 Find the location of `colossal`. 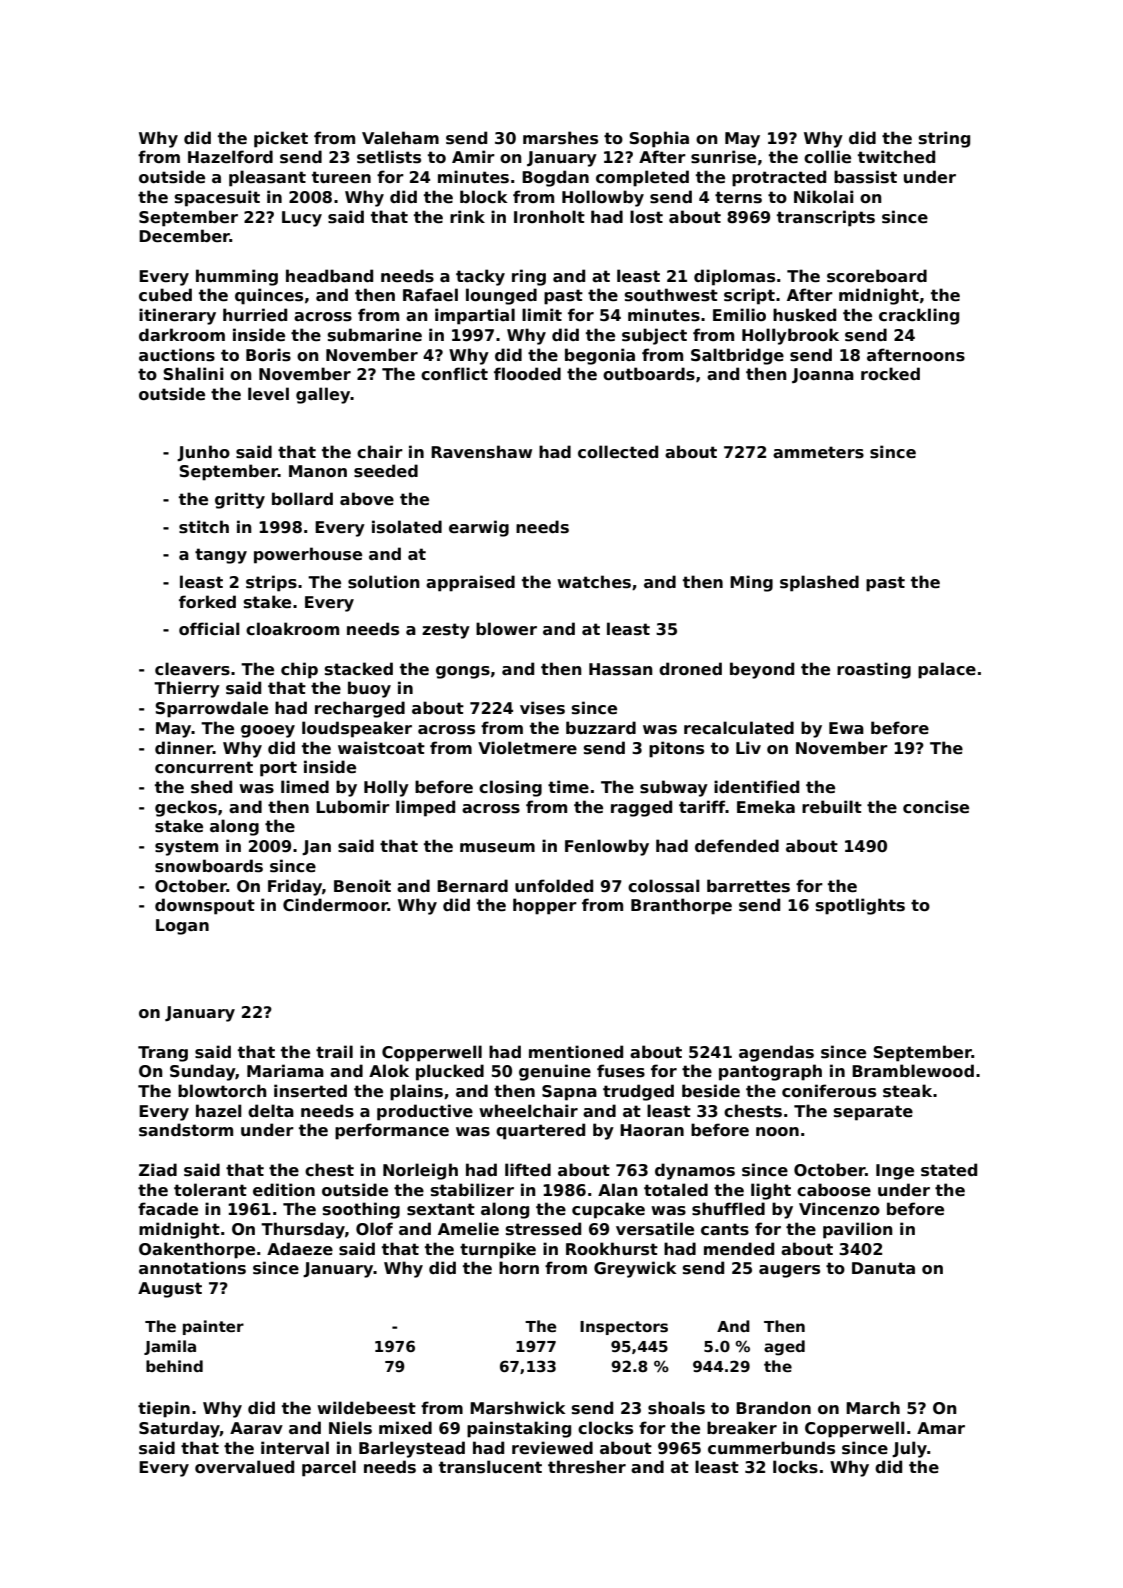

colossal is located at coordinates (664, 886).
